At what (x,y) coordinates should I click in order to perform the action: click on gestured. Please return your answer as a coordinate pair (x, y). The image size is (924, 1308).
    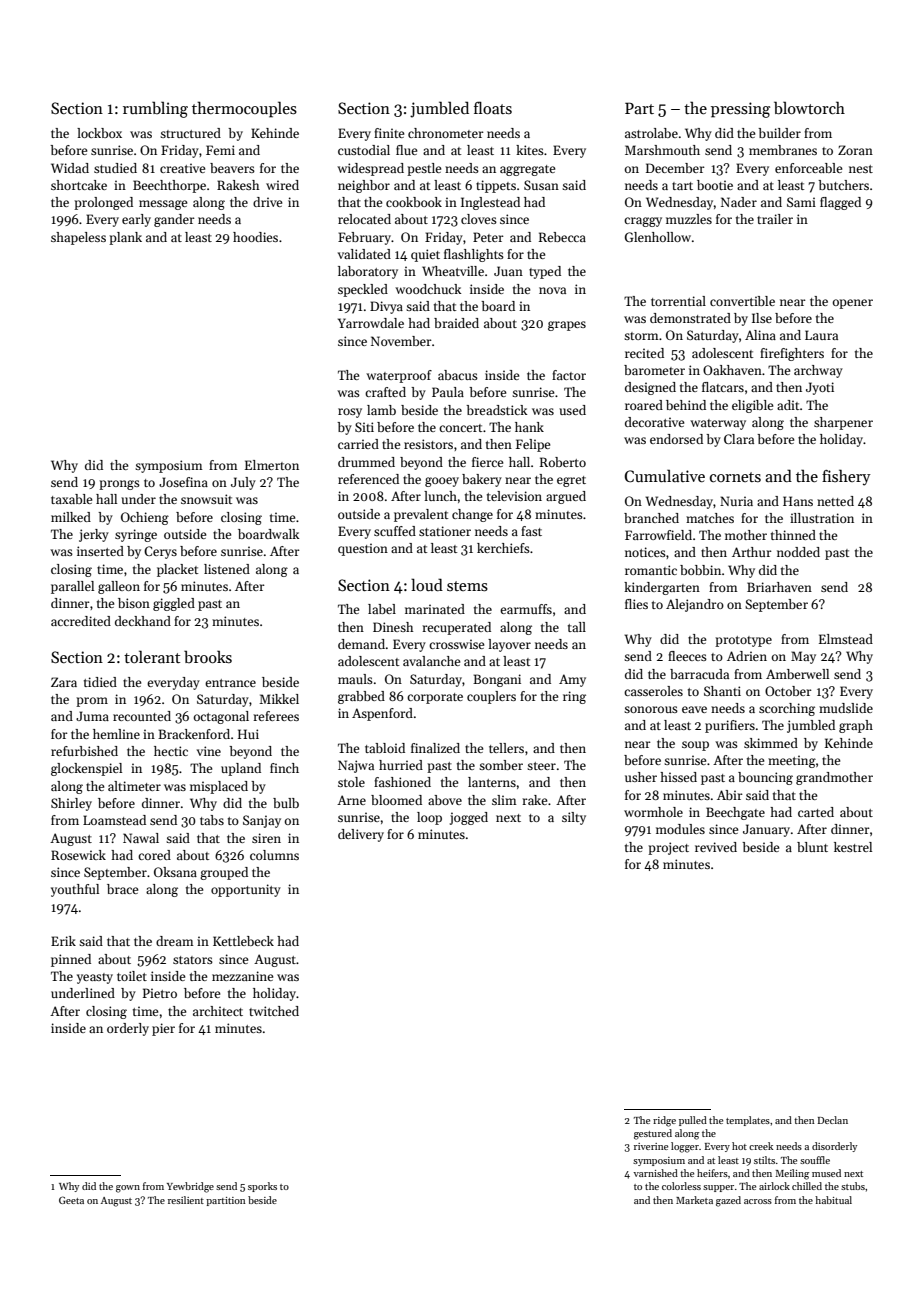
    Looking at the image, I should click on (653, 1134).
